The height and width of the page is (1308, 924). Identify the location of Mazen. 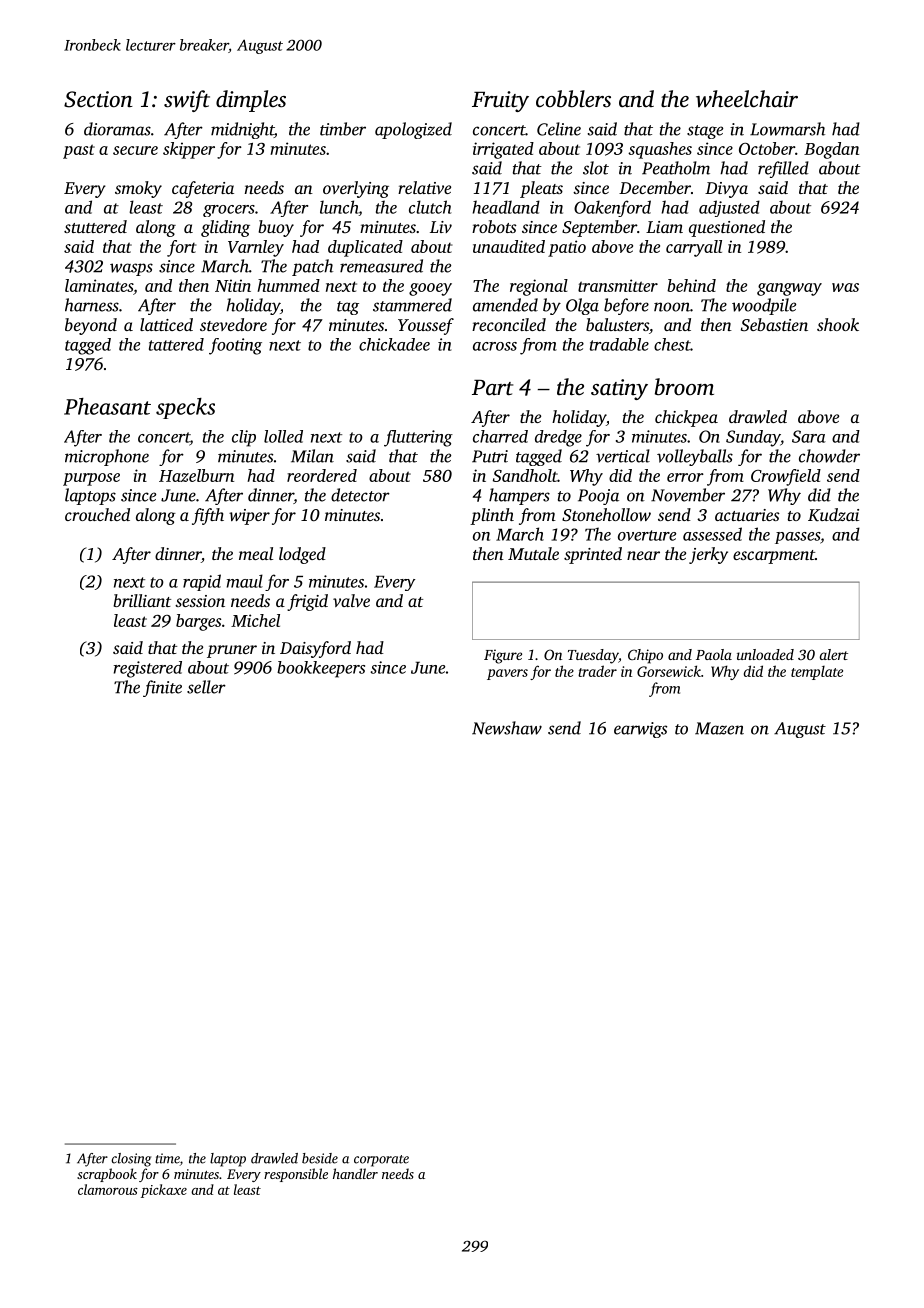
(719, 728).
